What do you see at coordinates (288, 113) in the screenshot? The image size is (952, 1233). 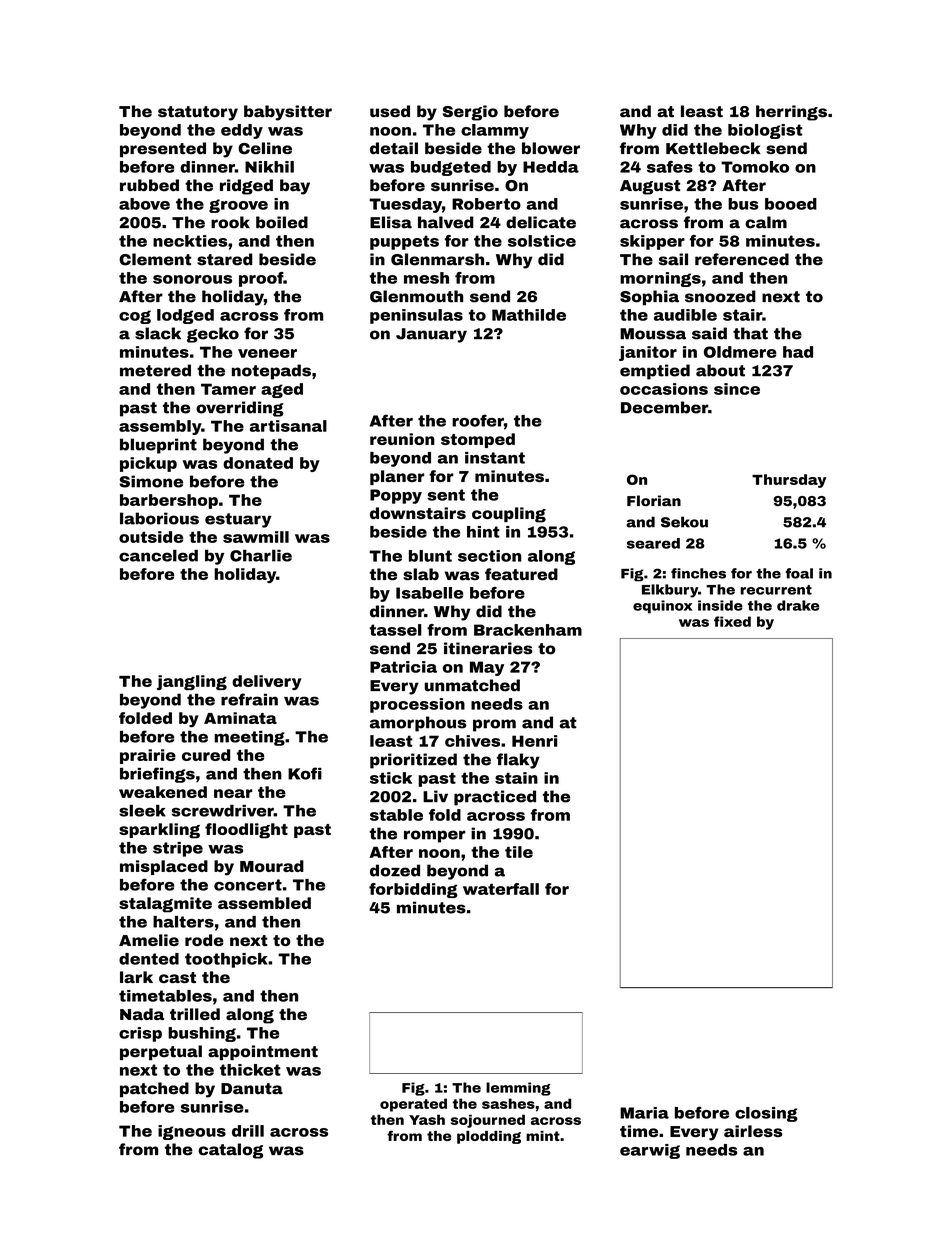 I see `babysitter` at bounding box center [288, 113].
